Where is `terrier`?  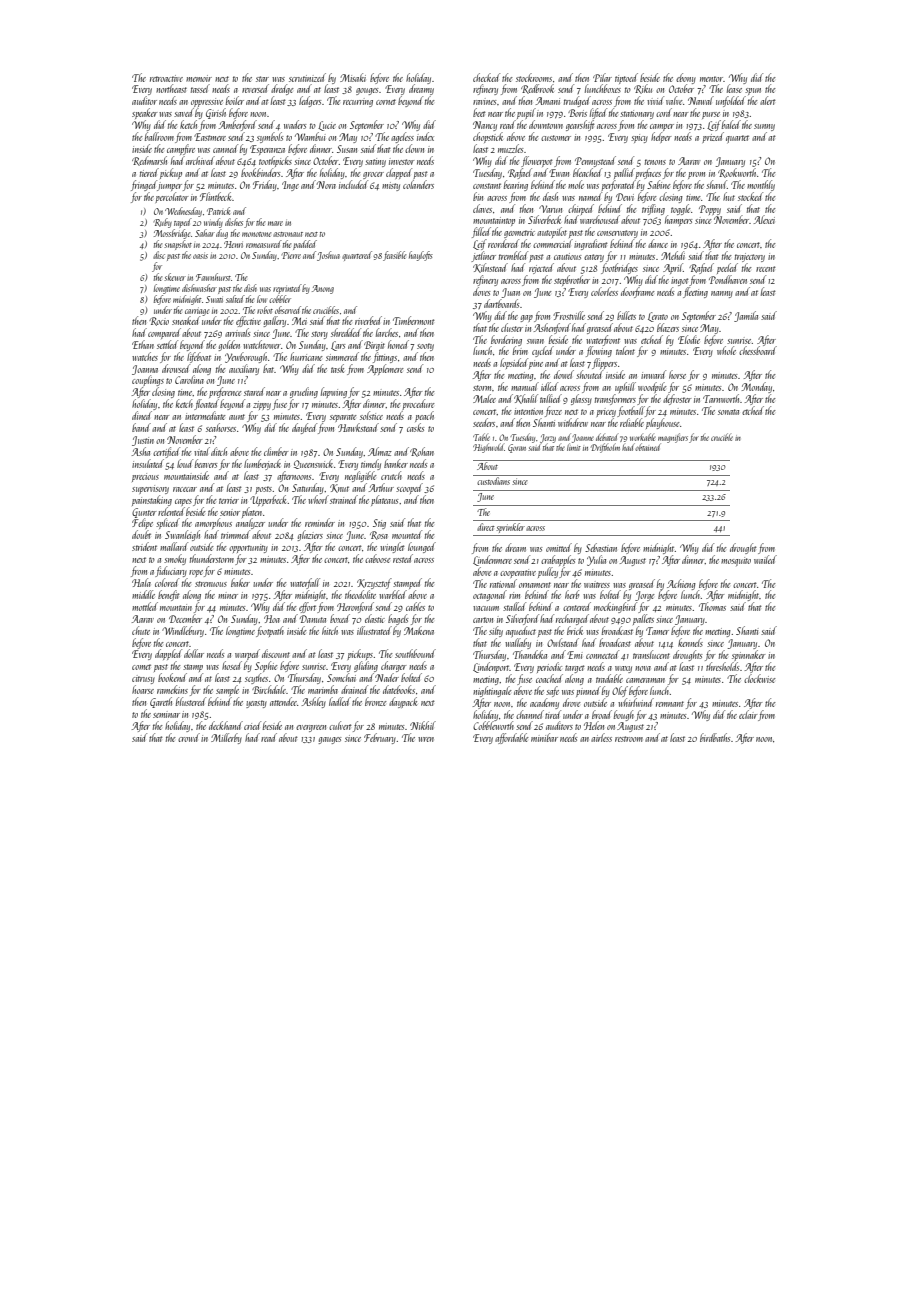
terrier is located at coordinates (229, 500).
